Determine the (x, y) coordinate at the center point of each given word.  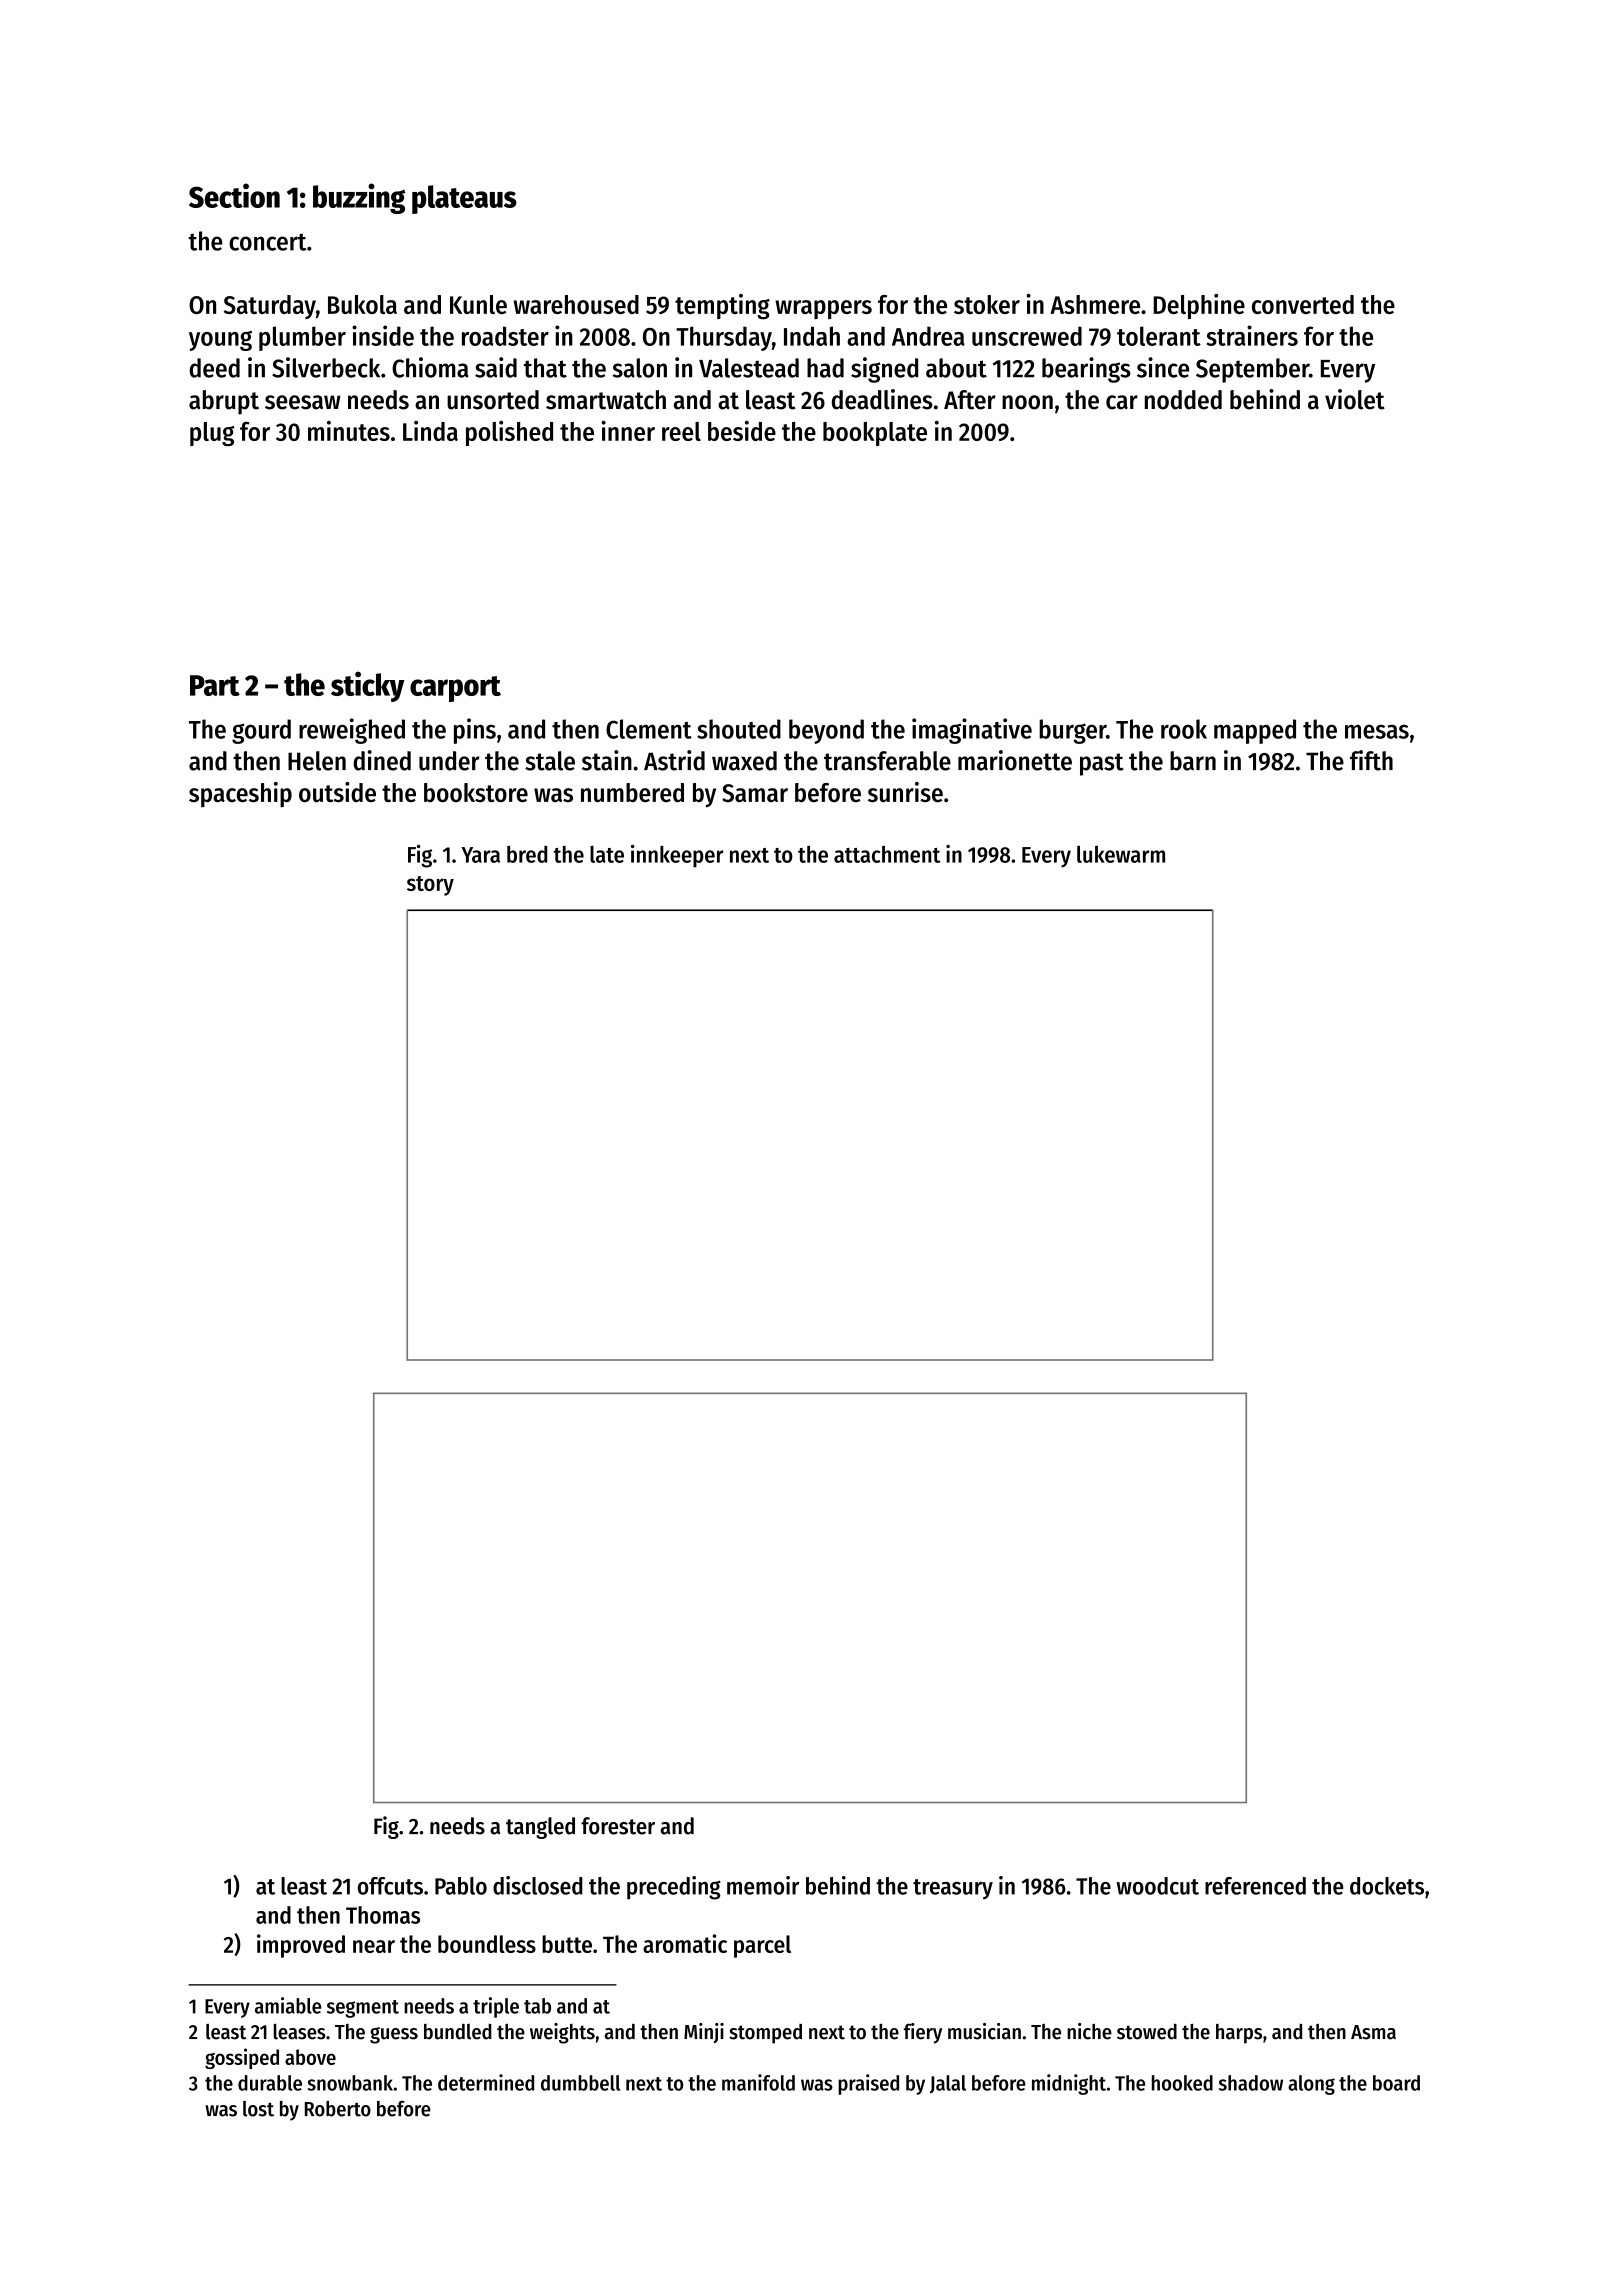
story (430, 886)
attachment (887, 854)
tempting (722, 307)
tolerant (1159, 336)
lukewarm (1121, 854)
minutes (349, 431)
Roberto (338, 2109)
